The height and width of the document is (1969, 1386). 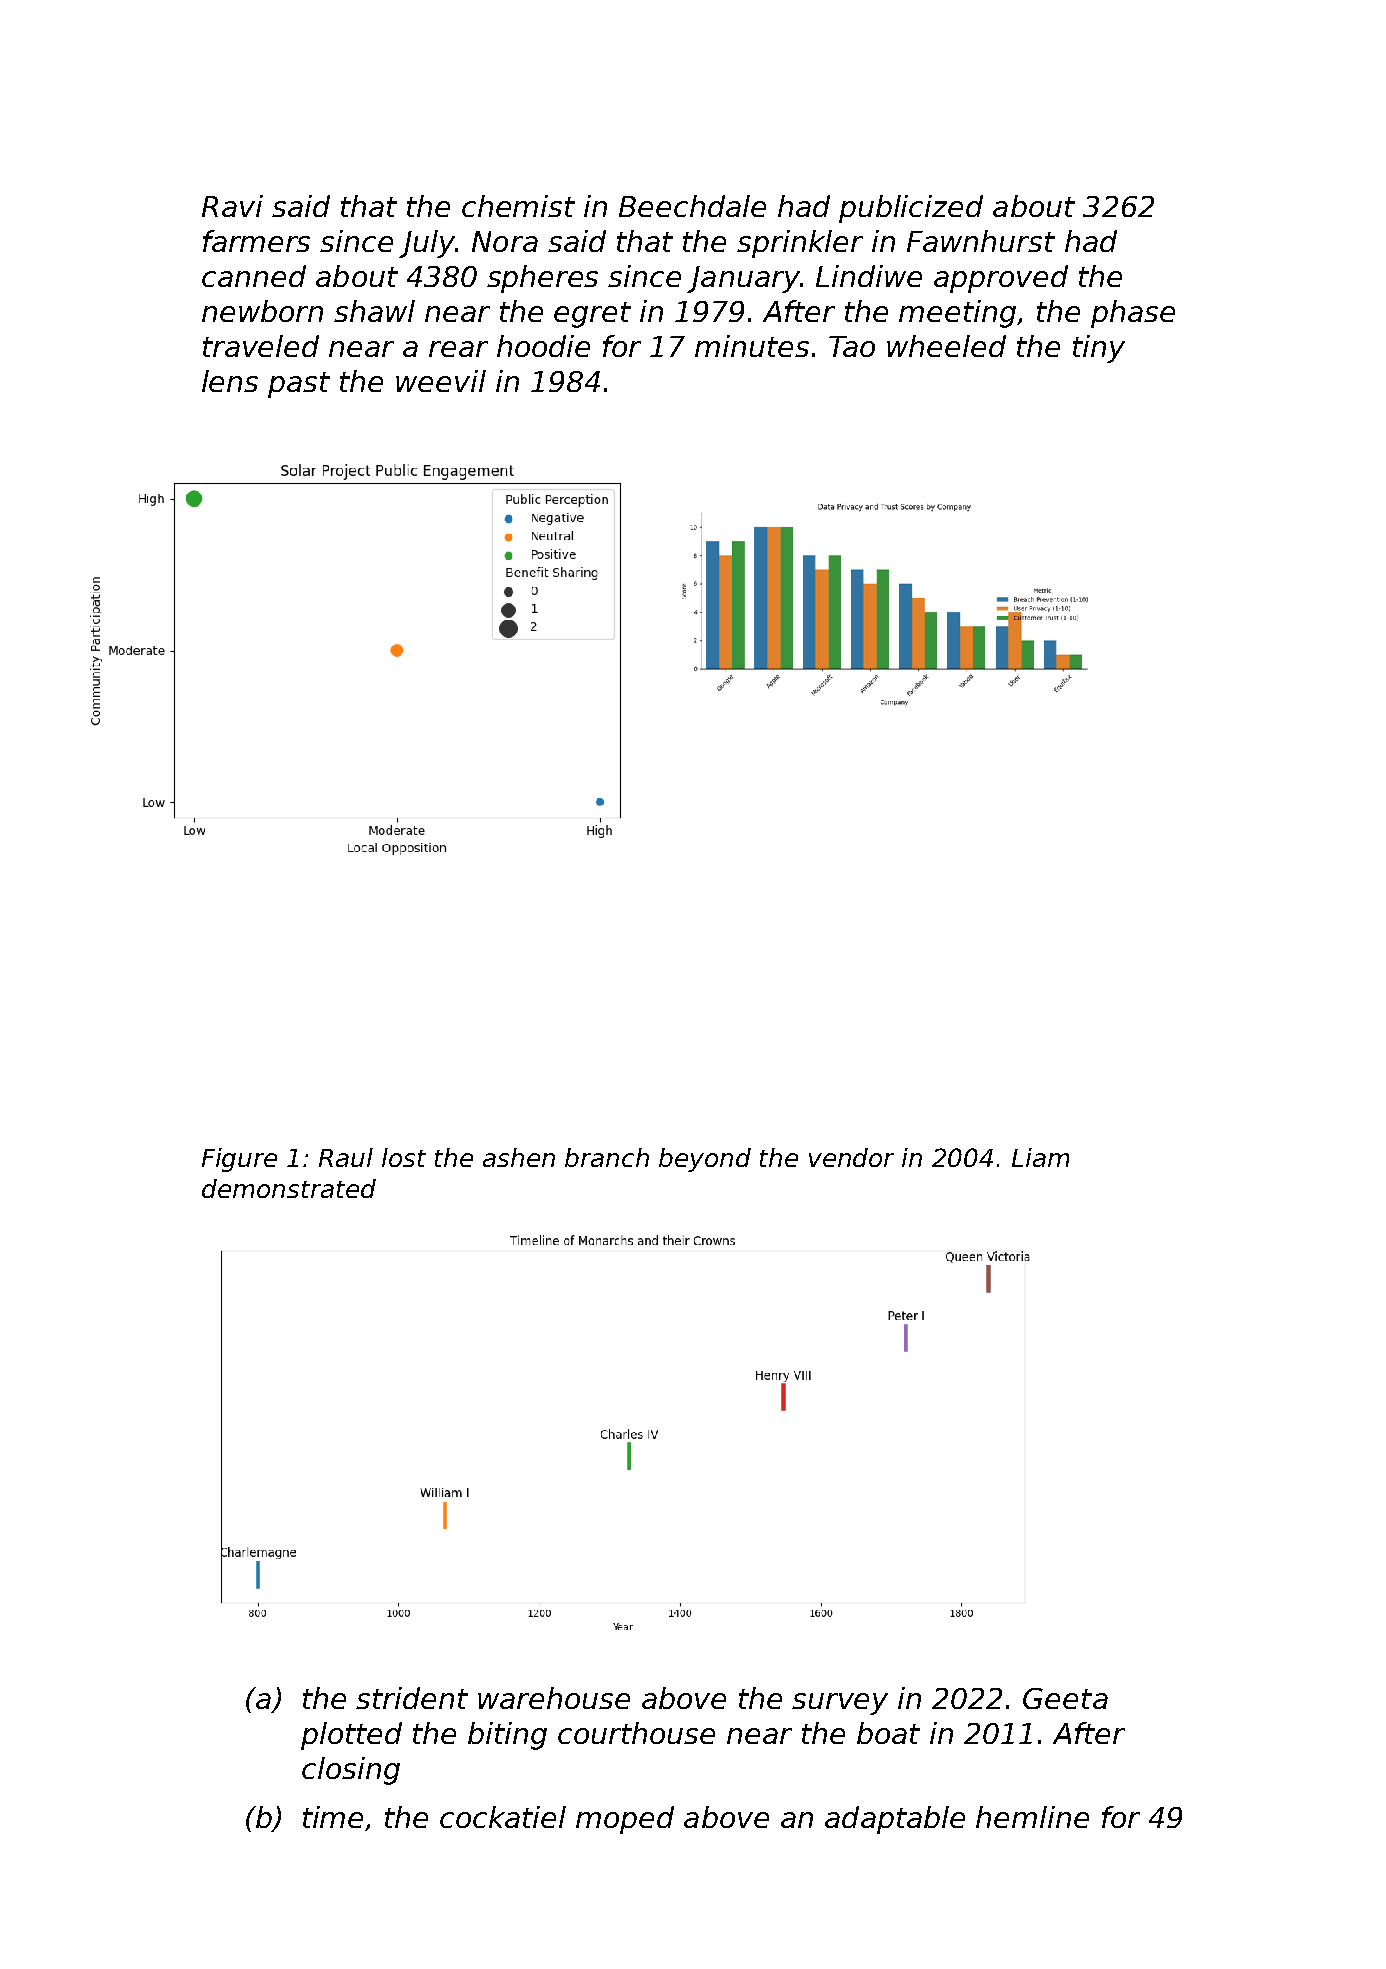 What do you see at coordinates (299, 385) in the document?
I see `past` at bounding box center [299, 385].
